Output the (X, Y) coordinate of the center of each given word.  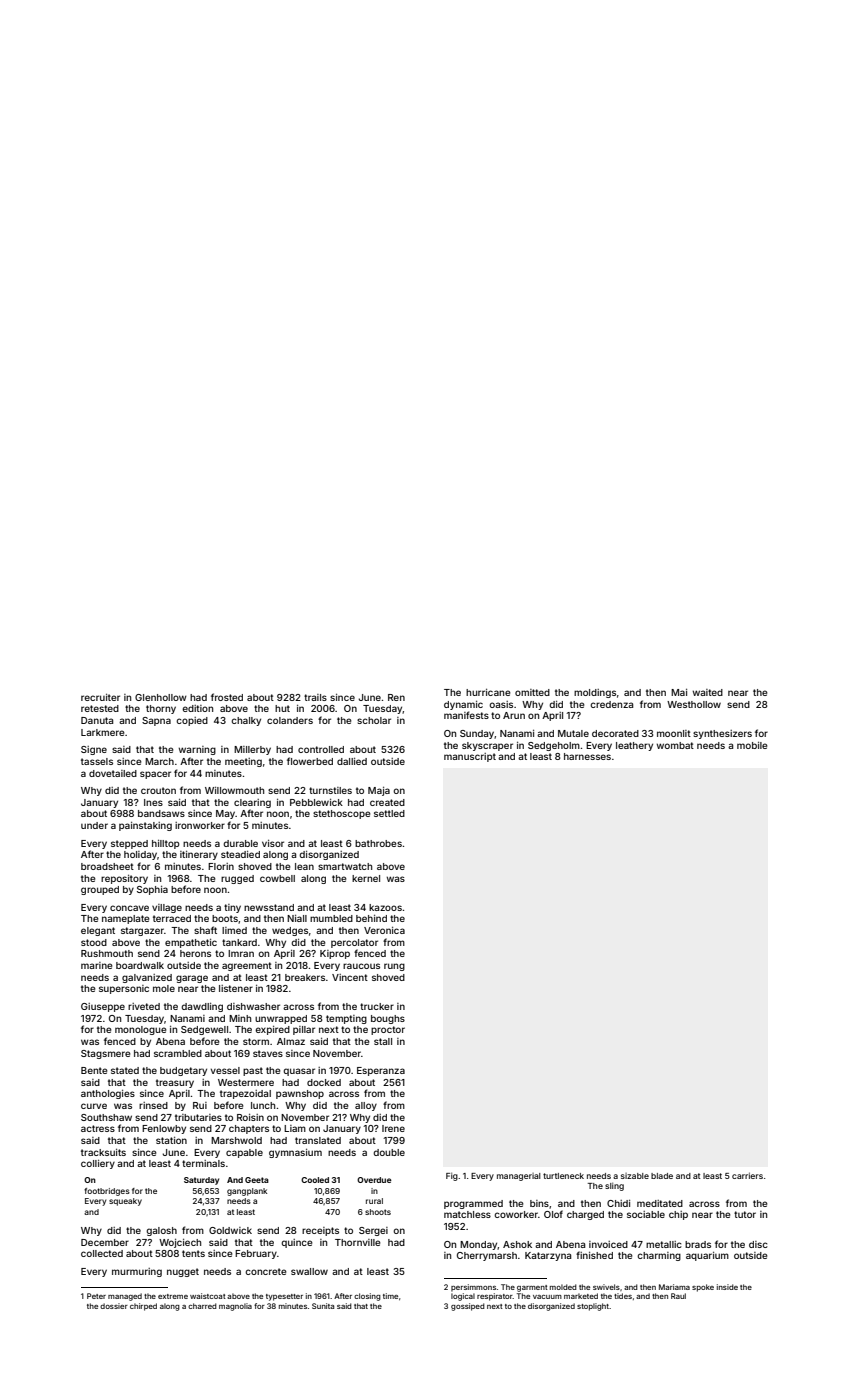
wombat (675, 745)
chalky (246, 721)
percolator (354, 943)
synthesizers (722, 734)
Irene (393, 1128)
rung (394, 967)
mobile (752, 745)
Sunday (477, 734)
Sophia (152, 890)
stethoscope (342, 814)
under (94, 825)
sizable (635, 1176)
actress (98, 1128)
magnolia (235, 1307)
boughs (388, 1019)
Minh (240, 1018)
